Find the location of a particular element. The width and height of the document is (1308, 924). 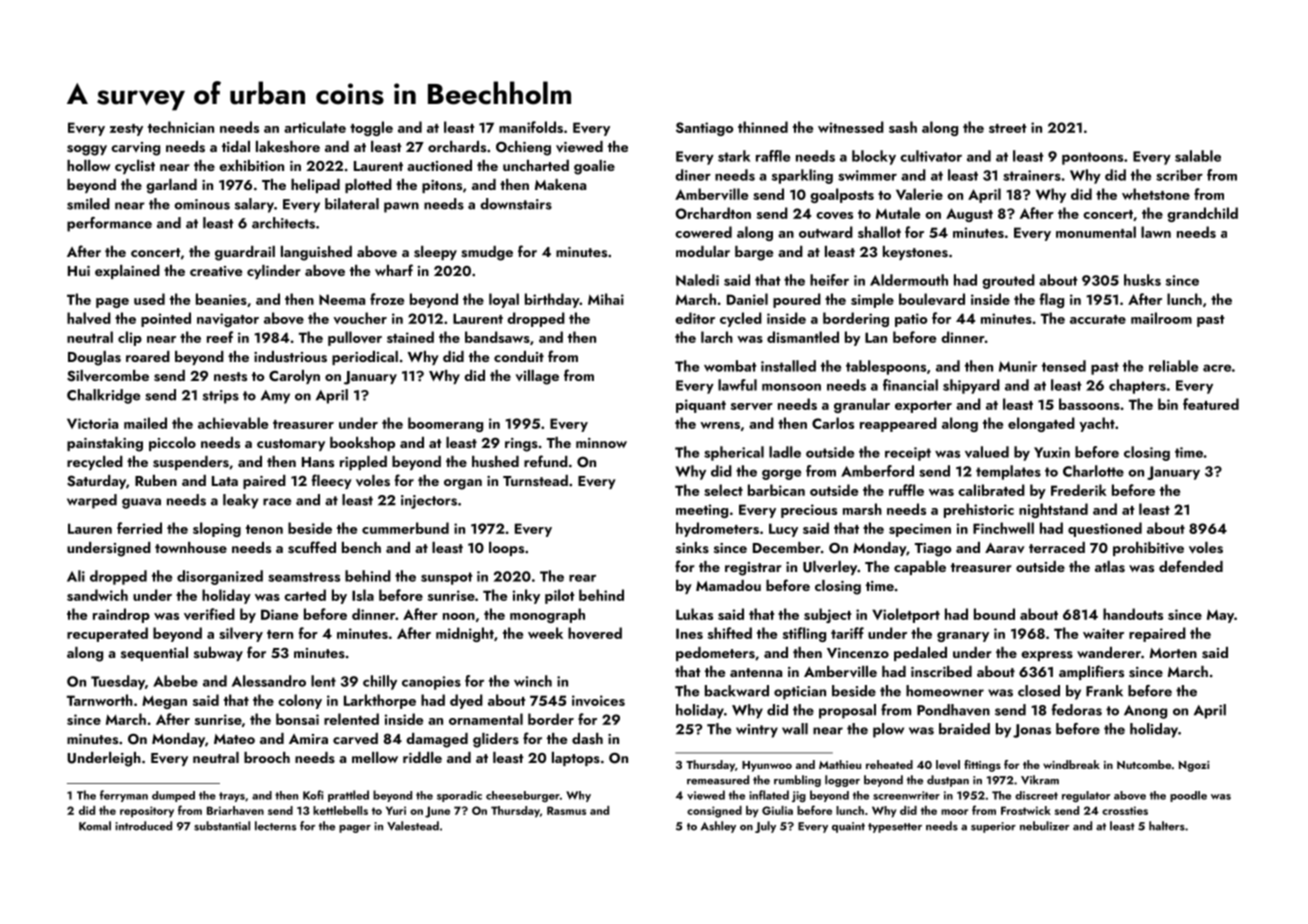

technician is located at coordinates (181, 127).
